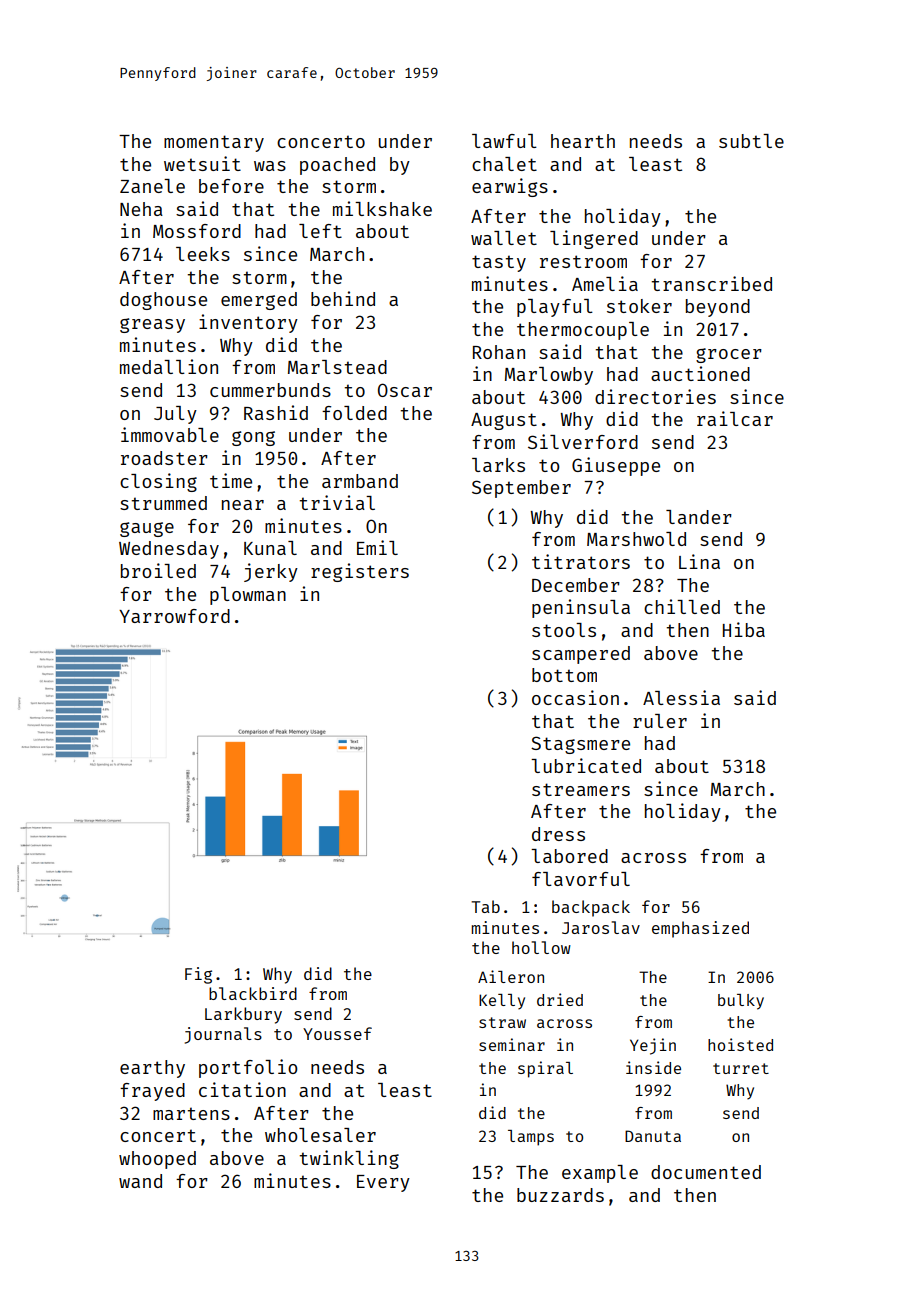  I want to click on subtle, so click(751, 141).
